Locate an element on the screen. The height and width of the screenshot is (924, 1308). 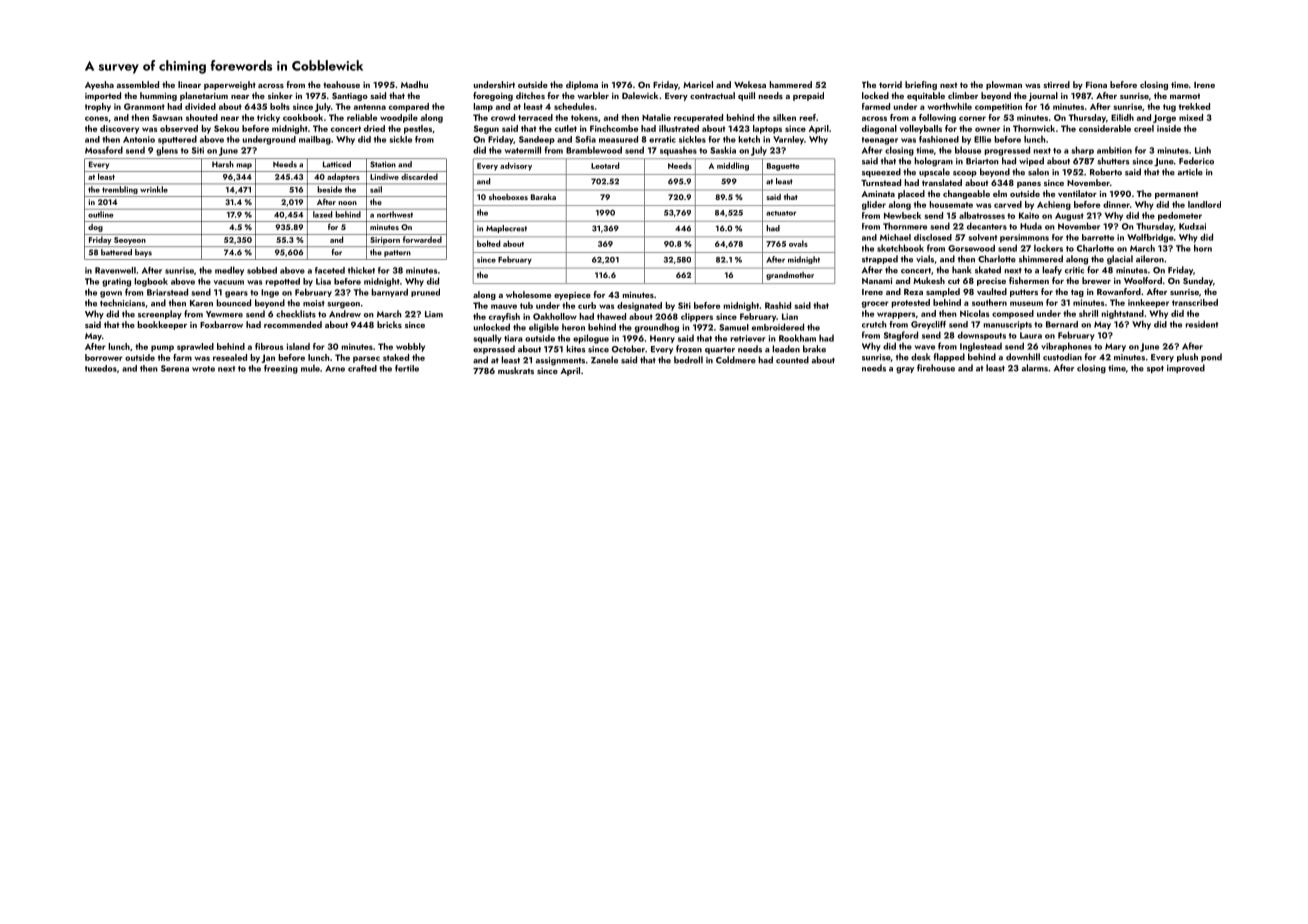
creel is located at coordinates (1144, 128).
